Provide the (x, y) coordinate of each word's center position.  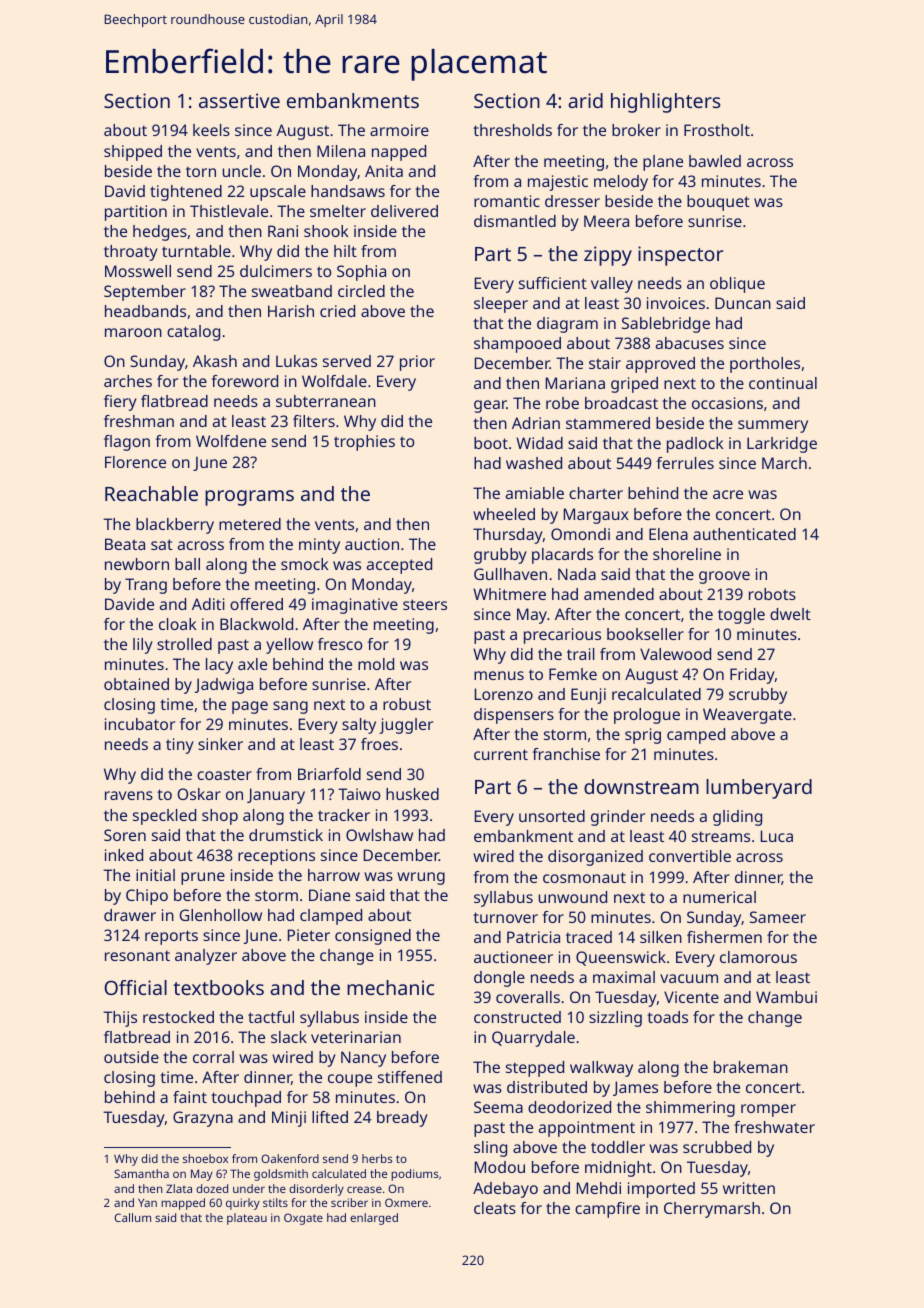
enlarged (374, 1219)
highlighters (666, 103)
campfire (607, 1210)
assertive (239, 100)
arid (585, 100)
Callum (132, 1217)
